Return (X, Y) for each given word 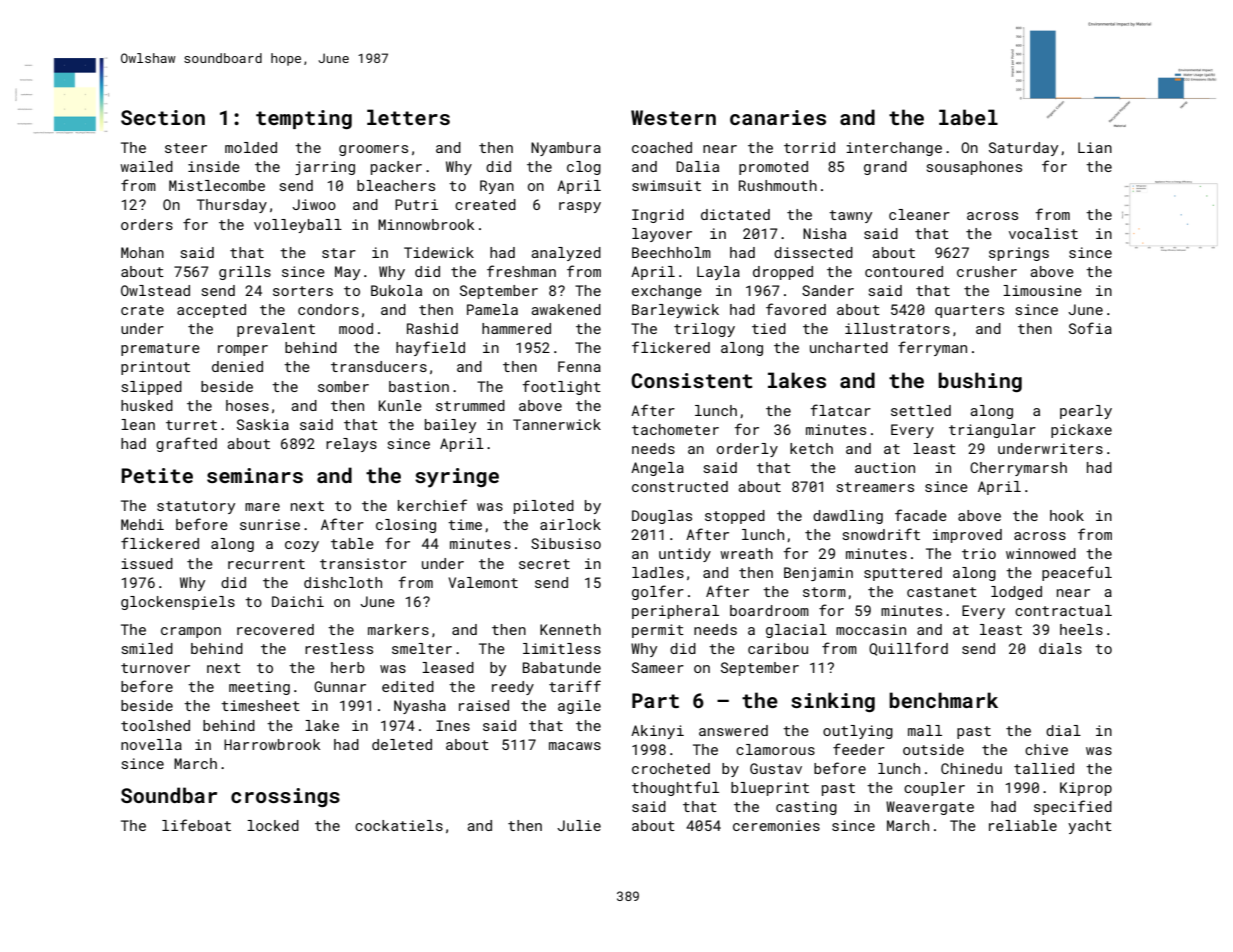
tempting (304, 119)
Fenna (579, 366)
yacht (1090, 827)
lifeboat (196, 825)
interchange (894, 149)
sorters (303, 291)
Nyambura (566, 149)
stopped (735, 517)
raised (484, 705)
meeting (259, 688)
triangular (992, 431)
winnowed (1041, 553)
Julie (579, 825)
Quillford (908, 649)
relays (351, 445)
